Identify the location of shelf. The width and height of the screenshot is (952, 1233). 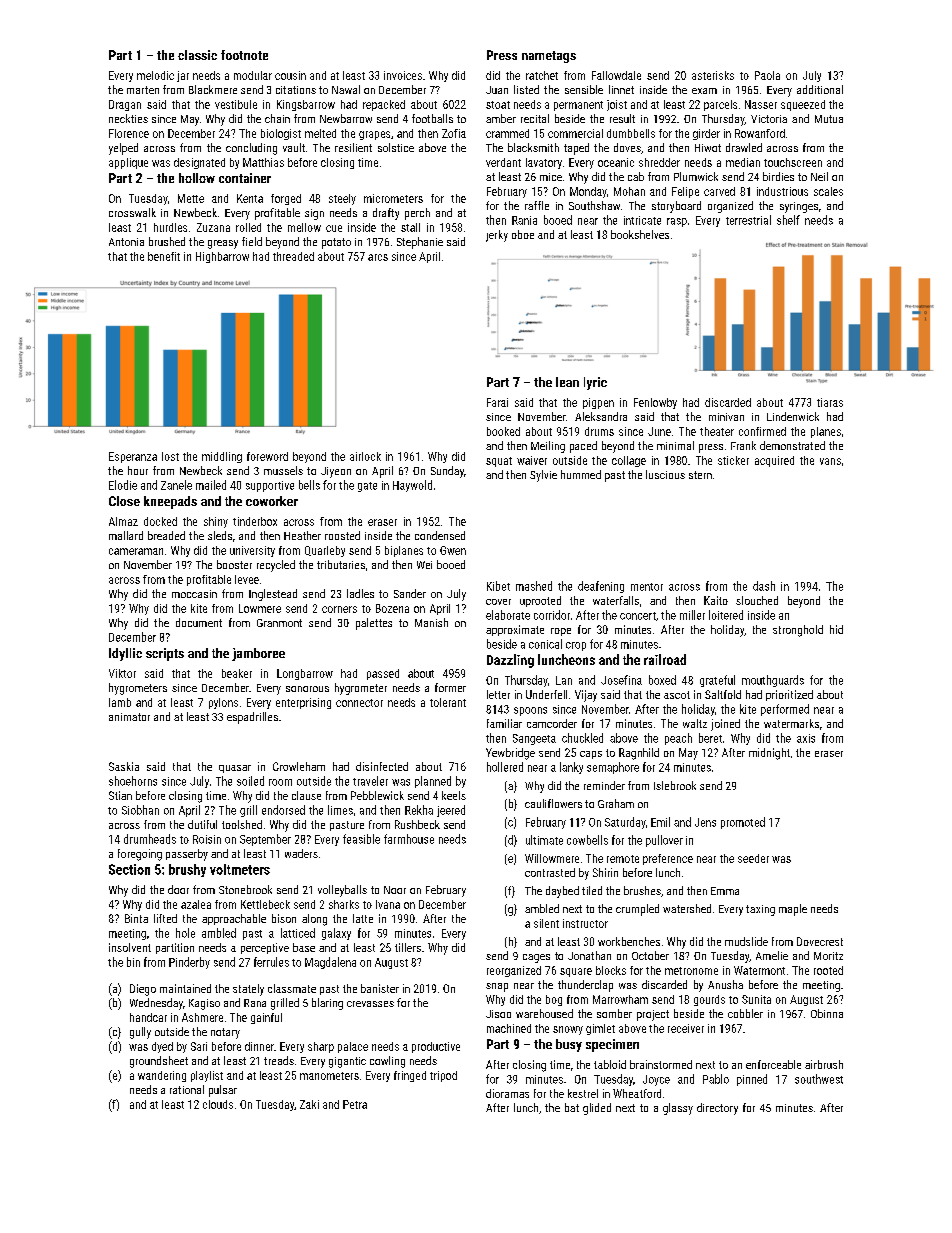
(788, 220).
